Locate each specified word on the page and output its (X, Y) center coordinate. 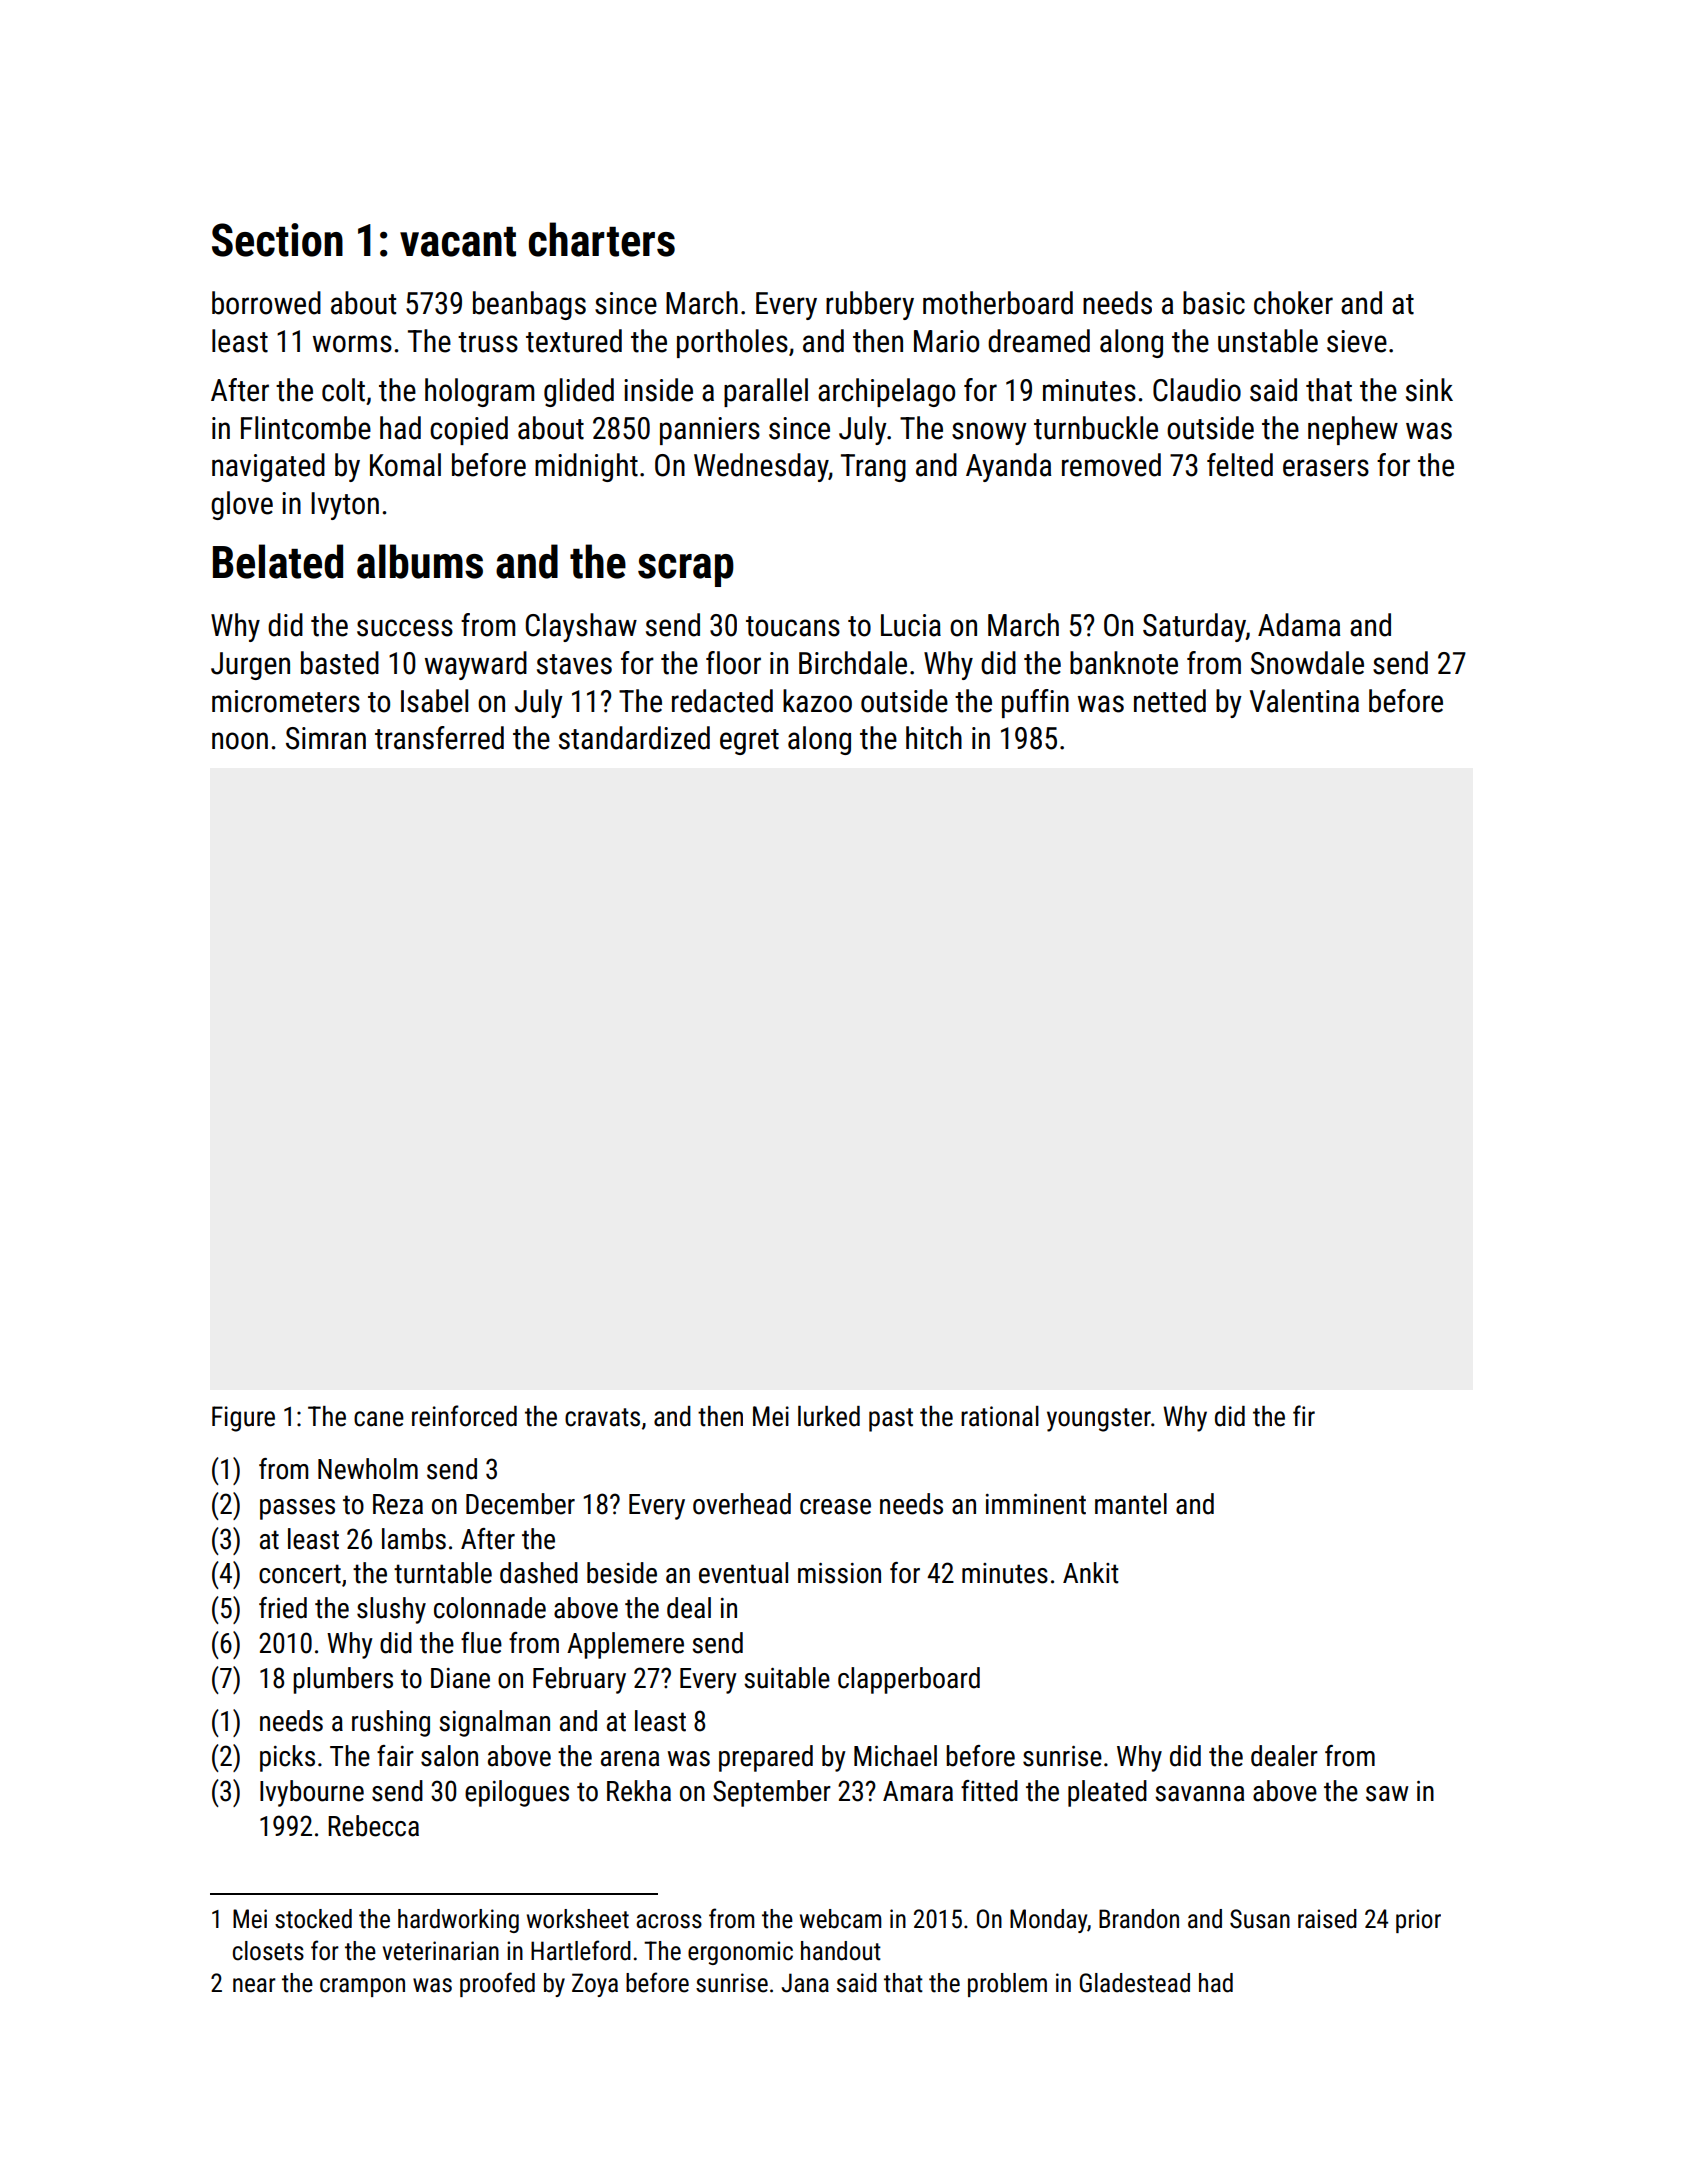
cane (379, 1419)
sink (1429, 390)
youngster (1099, 1420)
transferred (439, 738)
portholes (732, 343)
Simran (326, 738)
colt (343, 390)
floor (733, 663)
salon (449, 1756)
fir (1304, 1415)
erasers (1326, 468)
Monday (1048, 1921)
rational (1000, 1416)
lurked (829, 1416)
